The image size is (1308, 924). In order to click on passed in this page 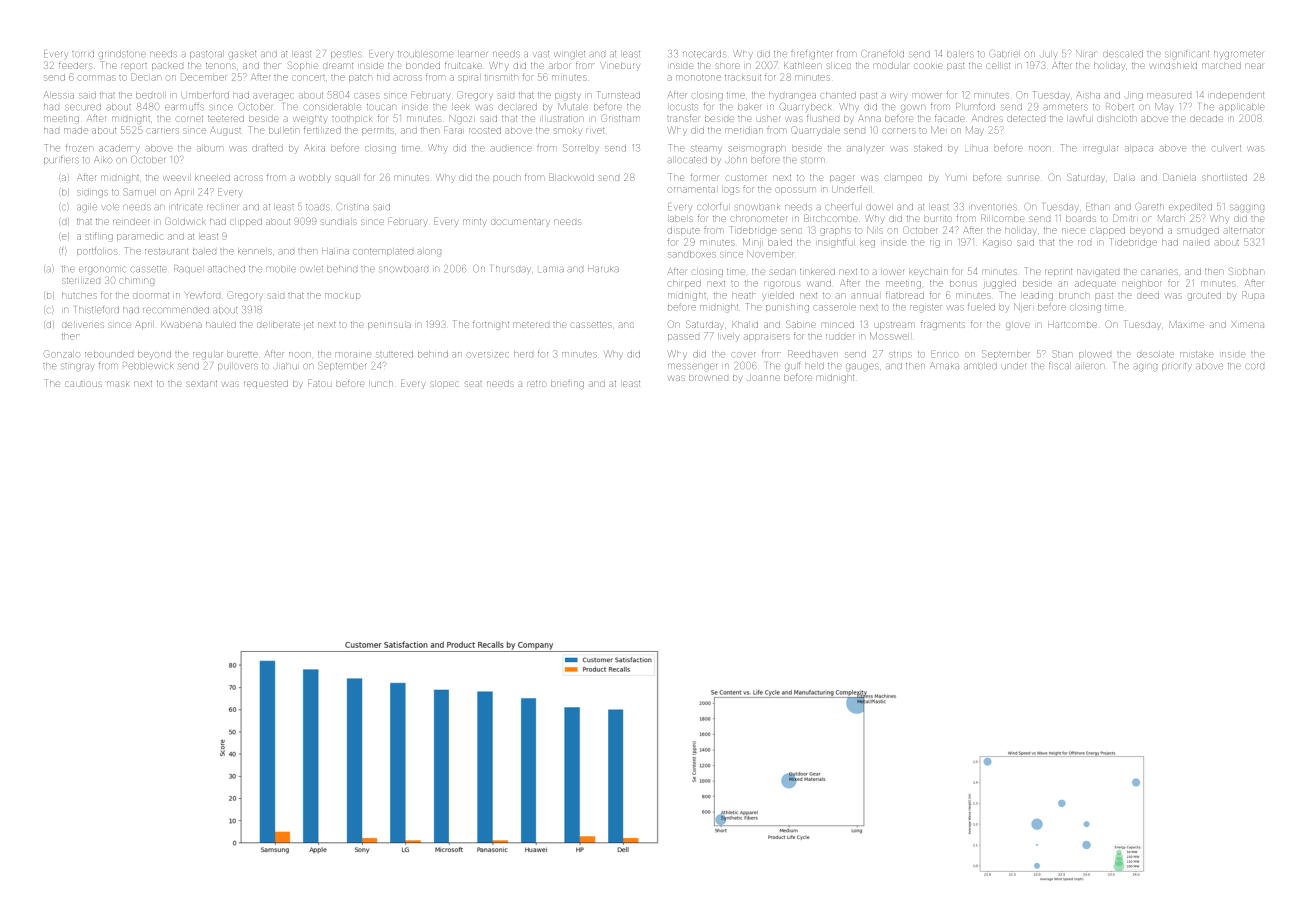, I will do `click(683, 337)`.
